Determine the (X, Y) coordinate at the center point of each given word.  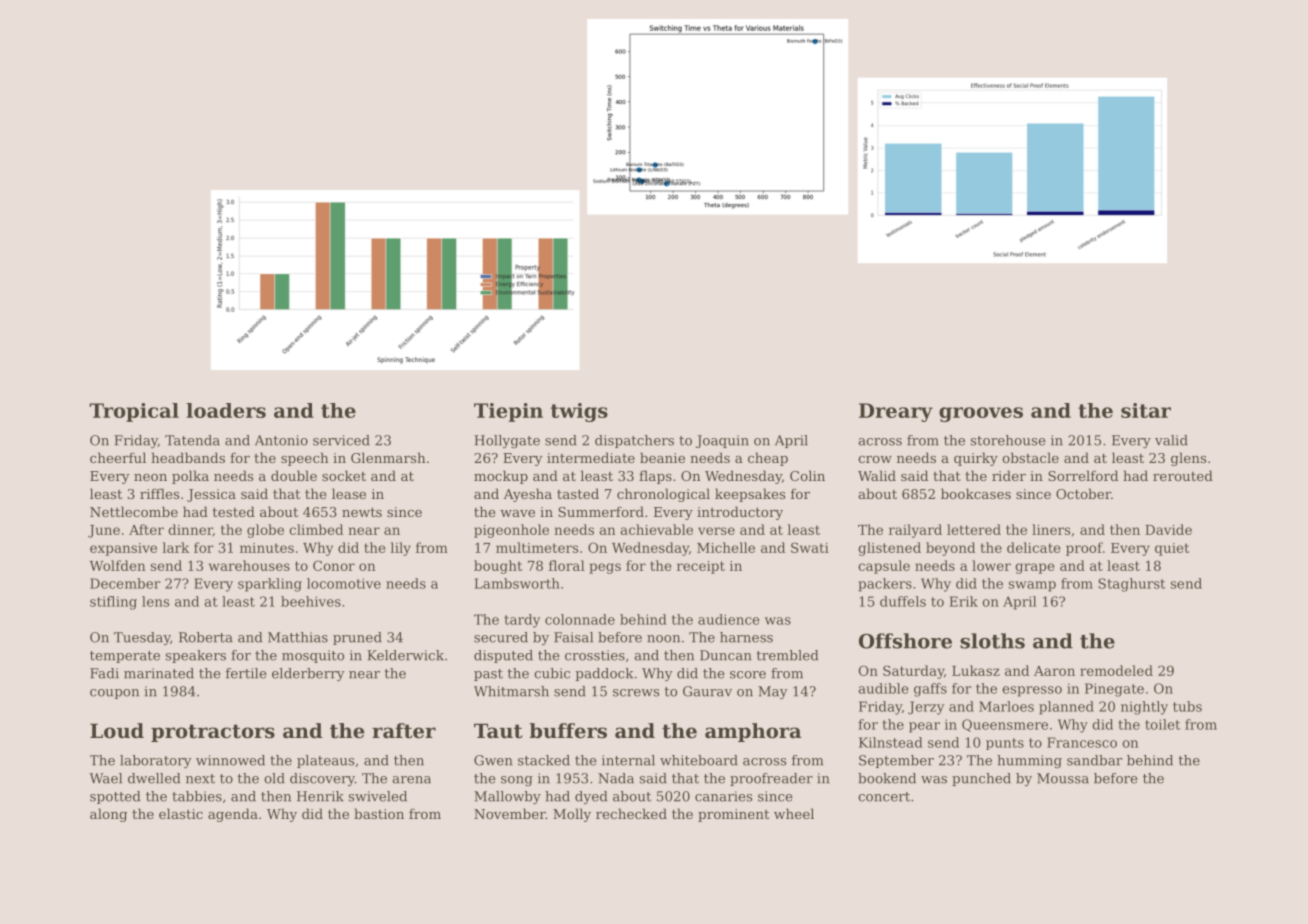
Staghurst (1131, 585)
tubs (1187, 706)
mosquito (313, 656)
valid (1171, 440)
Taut (498, 731)
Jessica (211, 495)
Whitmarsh (511, 691)
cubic (552, 673)
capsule (884, 567)
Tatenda (192, 440)
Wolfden (117, 565)
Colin (807, 475)
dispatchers (634, 441)
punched (981, 779)
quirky (976, 459)
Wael (105, 778)
